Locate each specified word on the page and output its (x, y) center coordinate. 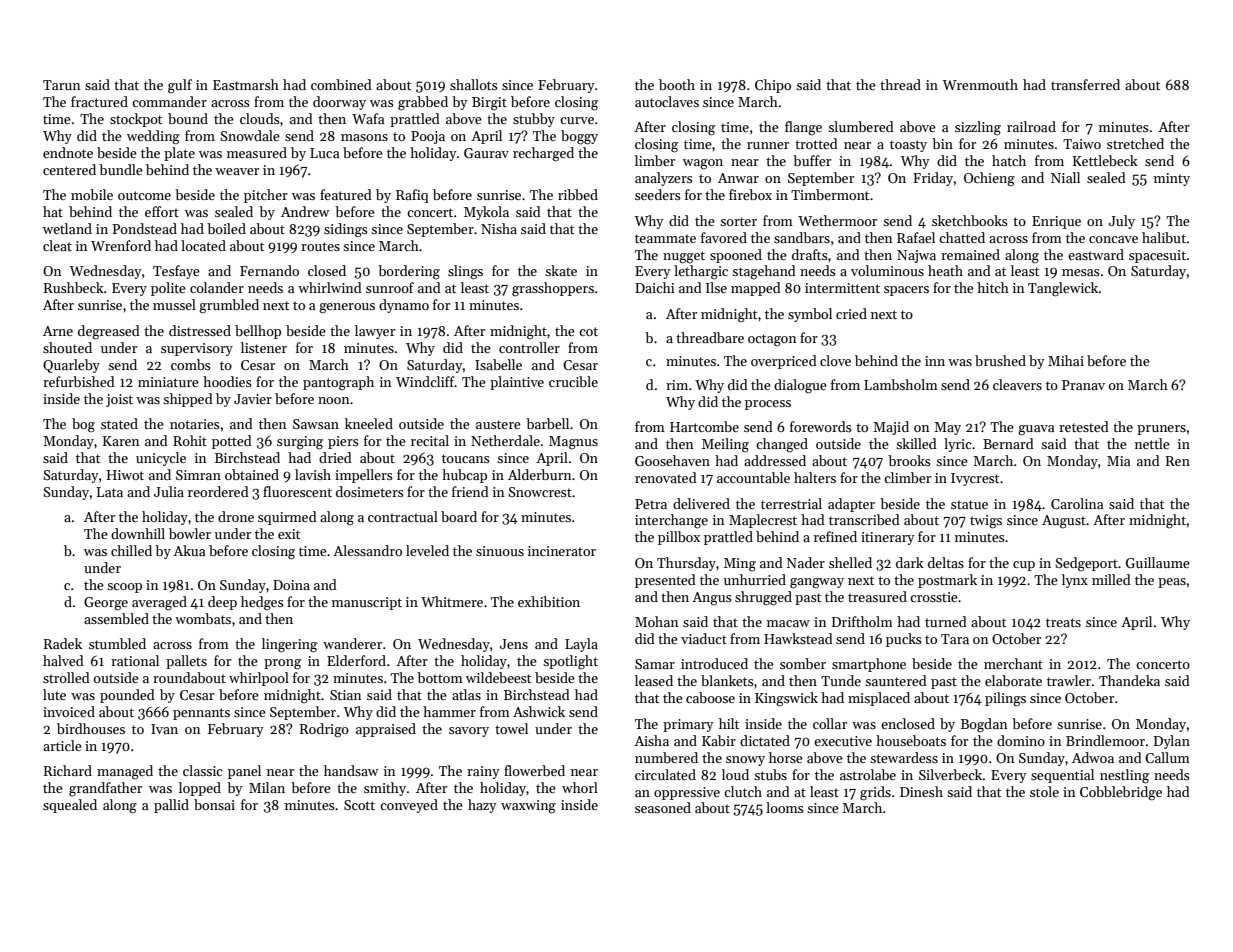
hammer (449, 711)
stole (1044, 791)
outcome (144, 195)
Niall (1065, 177)
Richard (68, 770)
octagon (772, 340)
